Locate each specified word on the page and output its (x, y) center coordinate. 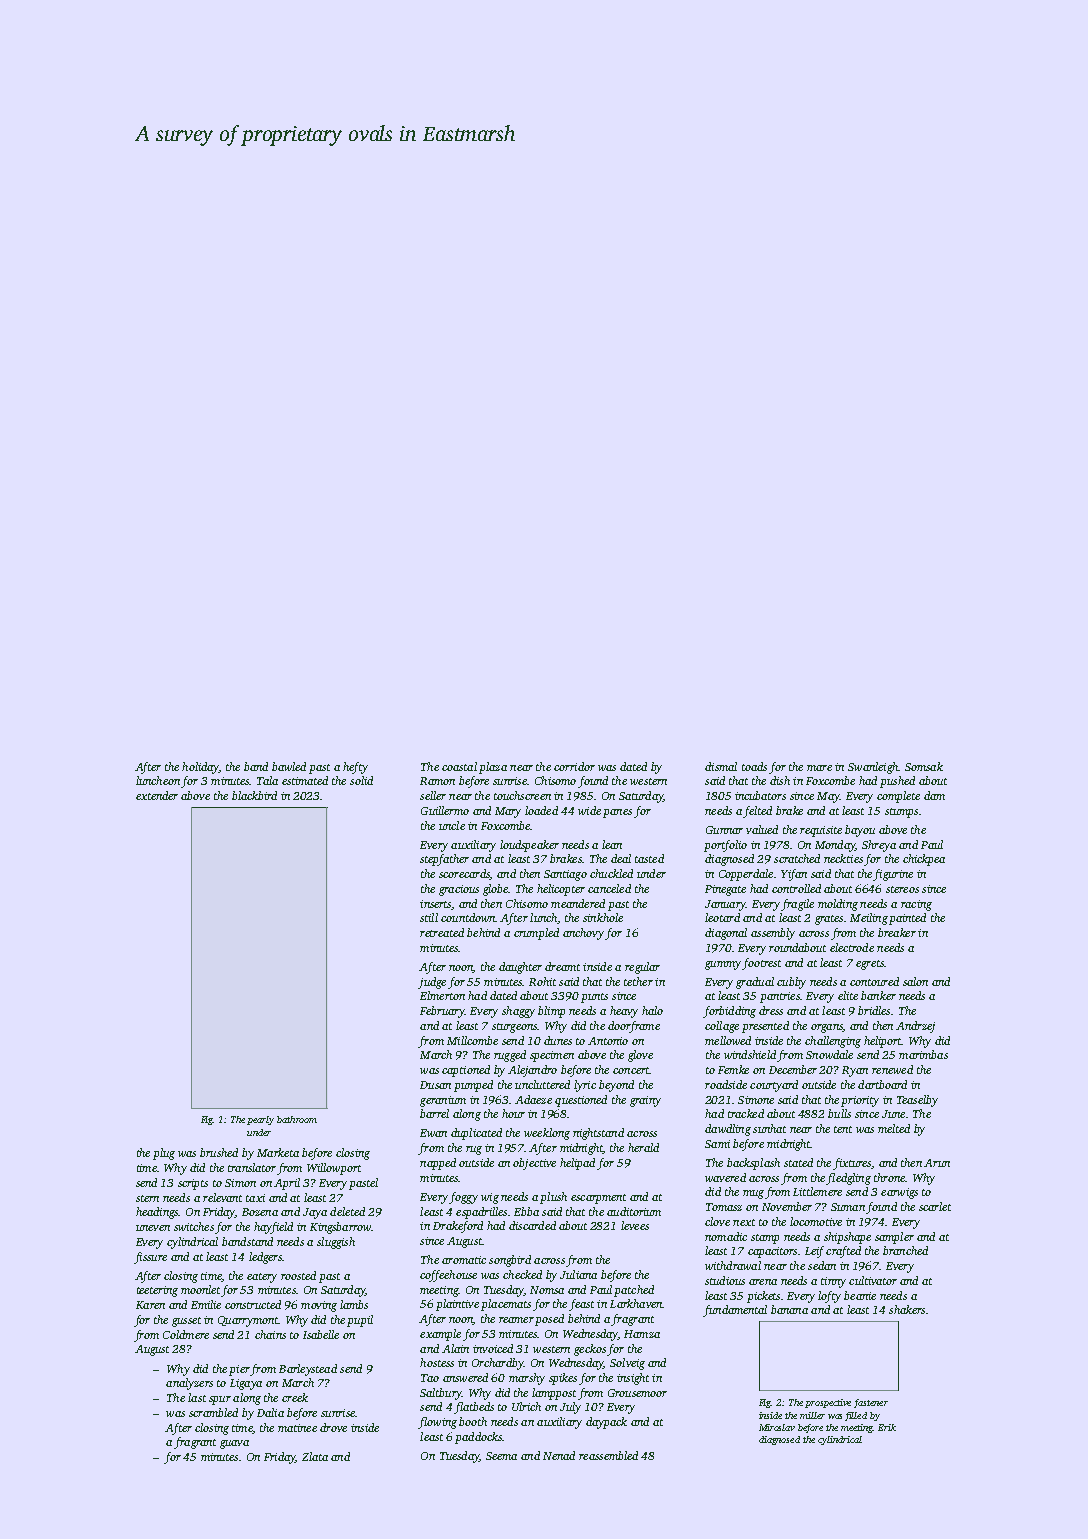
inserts (435, 904)
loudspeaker (529, 846)
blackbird (254, 795)
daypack (606, 1423)
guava (234, 1444)
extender (157, 795)
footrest (761, 964)
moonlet (200, 1289)
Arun (937, 1163)
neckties (843, 858)
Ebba (526, 1211)
